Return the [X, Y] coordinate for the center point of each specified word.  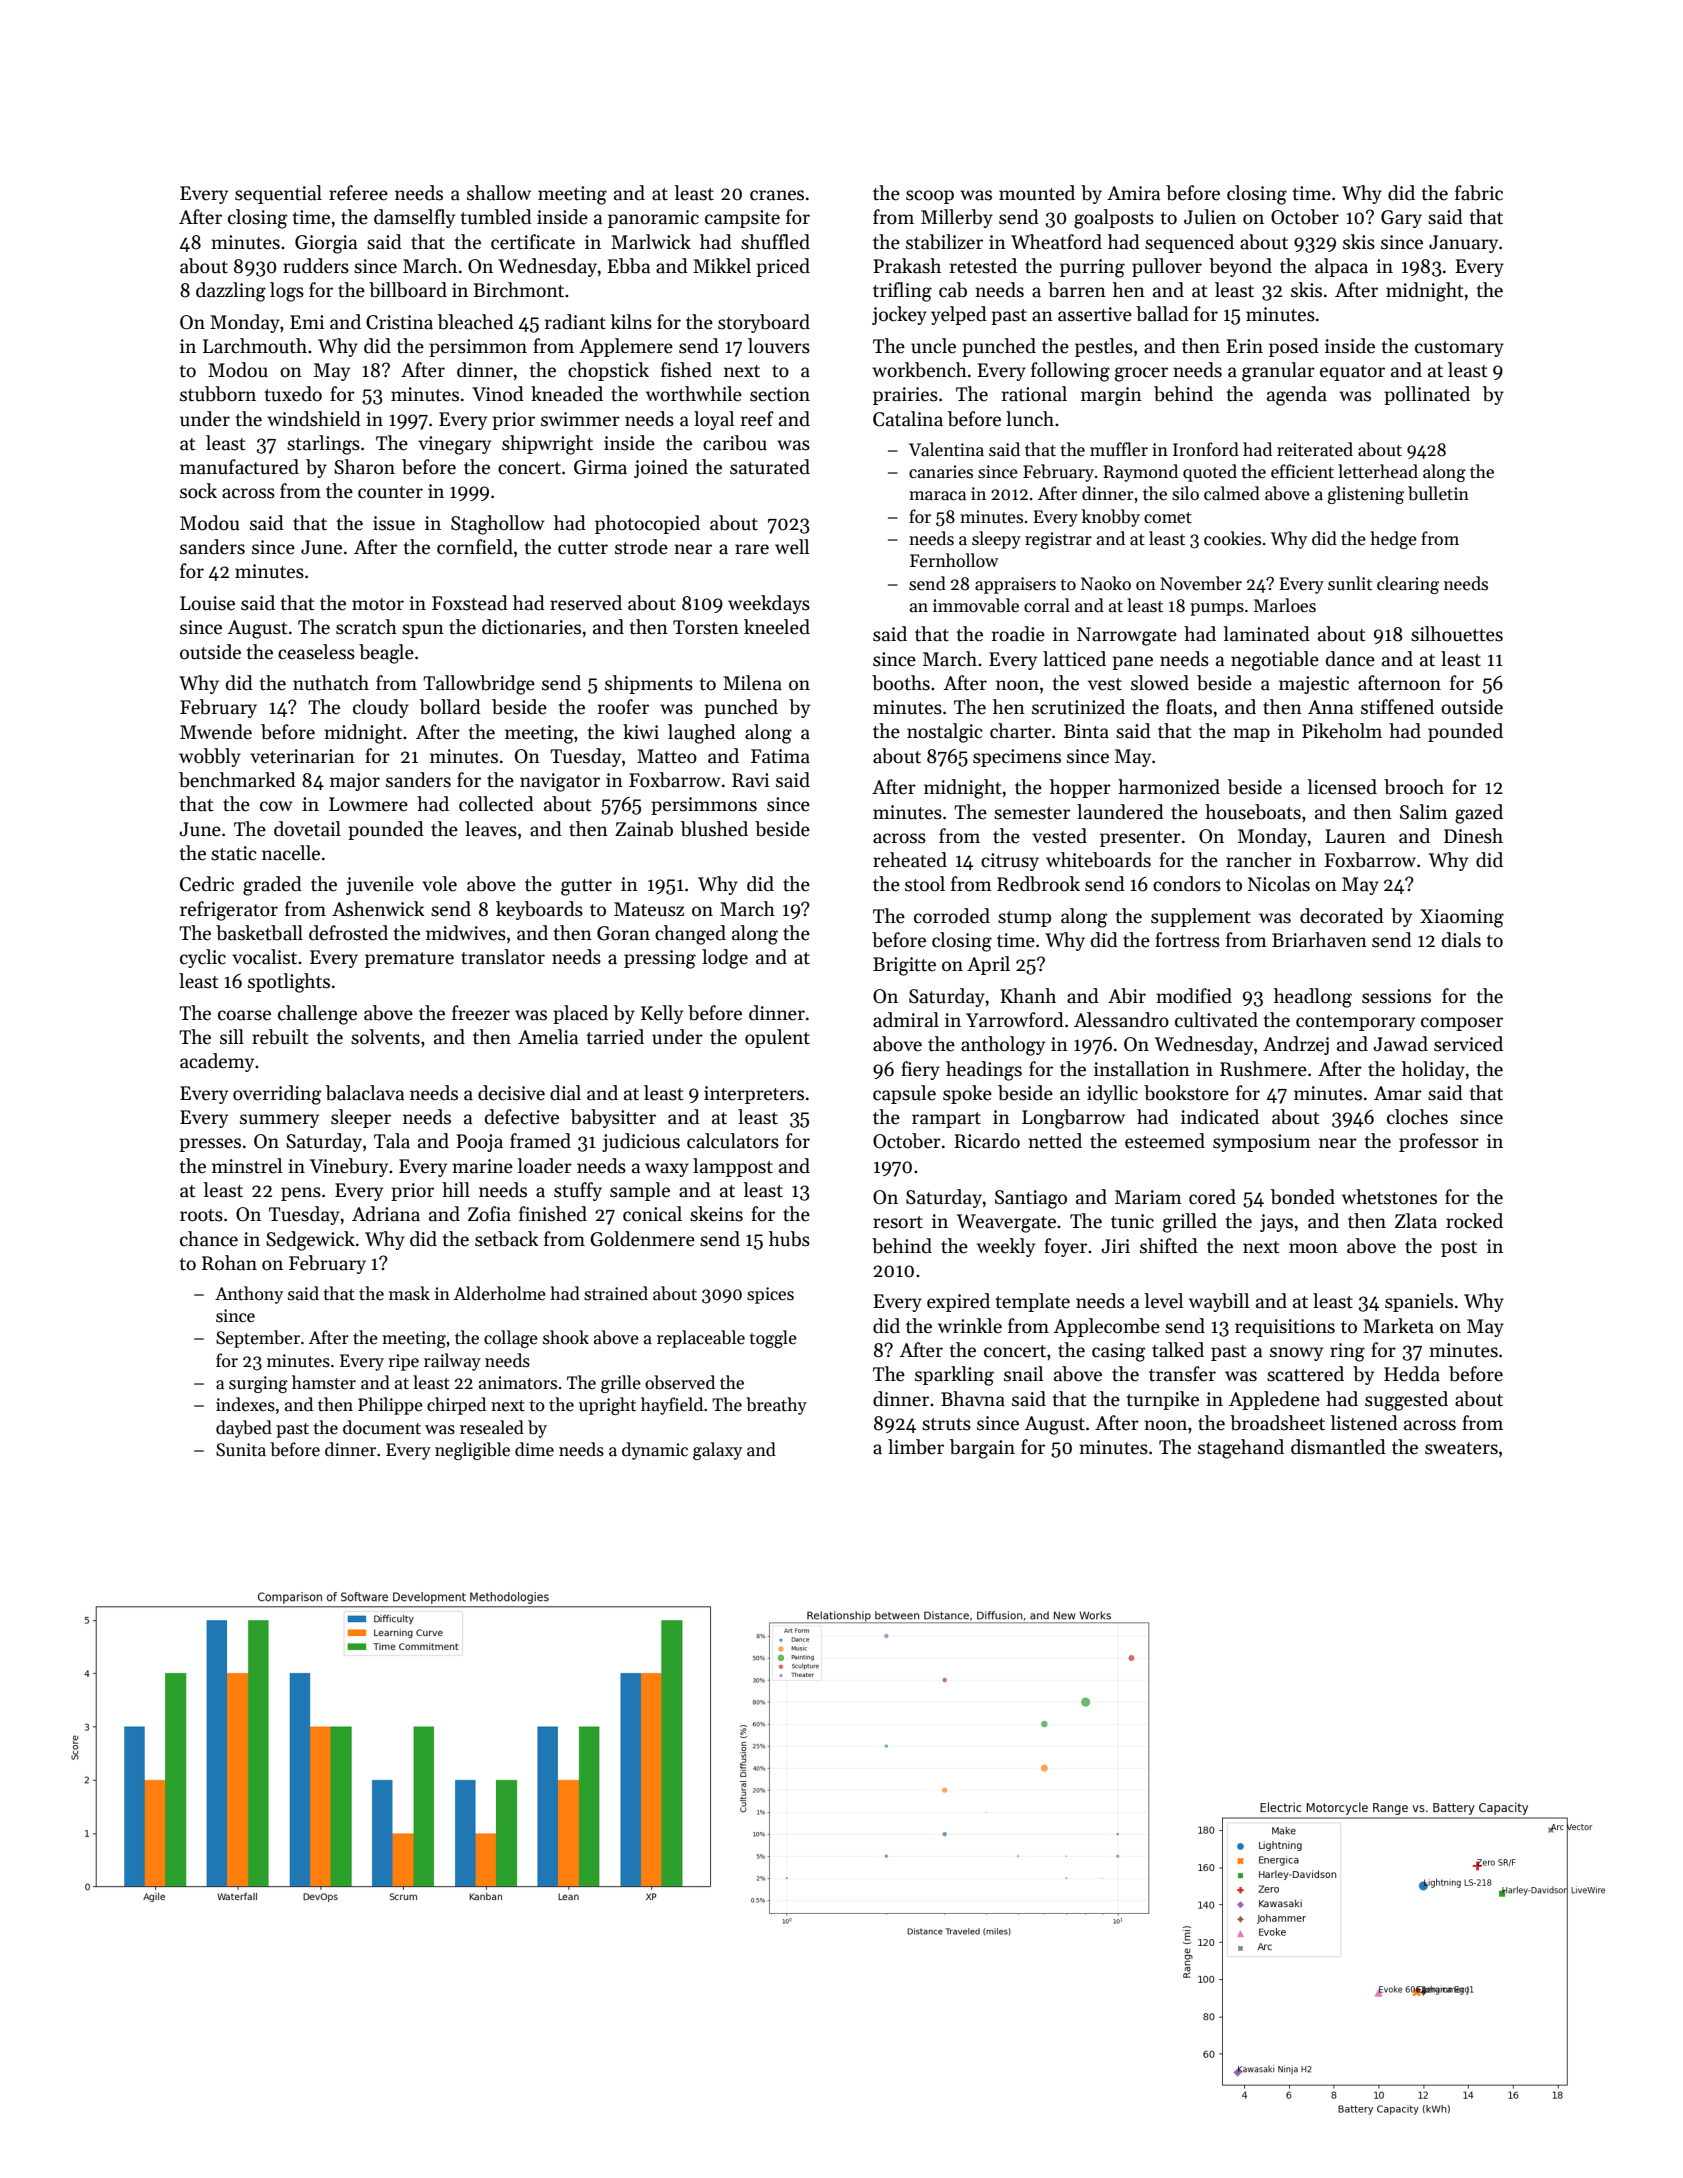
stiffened [1397, 707]
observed [680, 1382]
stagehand [1241, 1449]
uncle [933, 346]
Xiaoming [1462, 918]
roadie [1018, 634]
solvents [385, 1037]
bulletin [1438, 493]
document [382, 1427]
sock [198, 491]
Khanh [1028, 996]
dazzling [231, 292]
